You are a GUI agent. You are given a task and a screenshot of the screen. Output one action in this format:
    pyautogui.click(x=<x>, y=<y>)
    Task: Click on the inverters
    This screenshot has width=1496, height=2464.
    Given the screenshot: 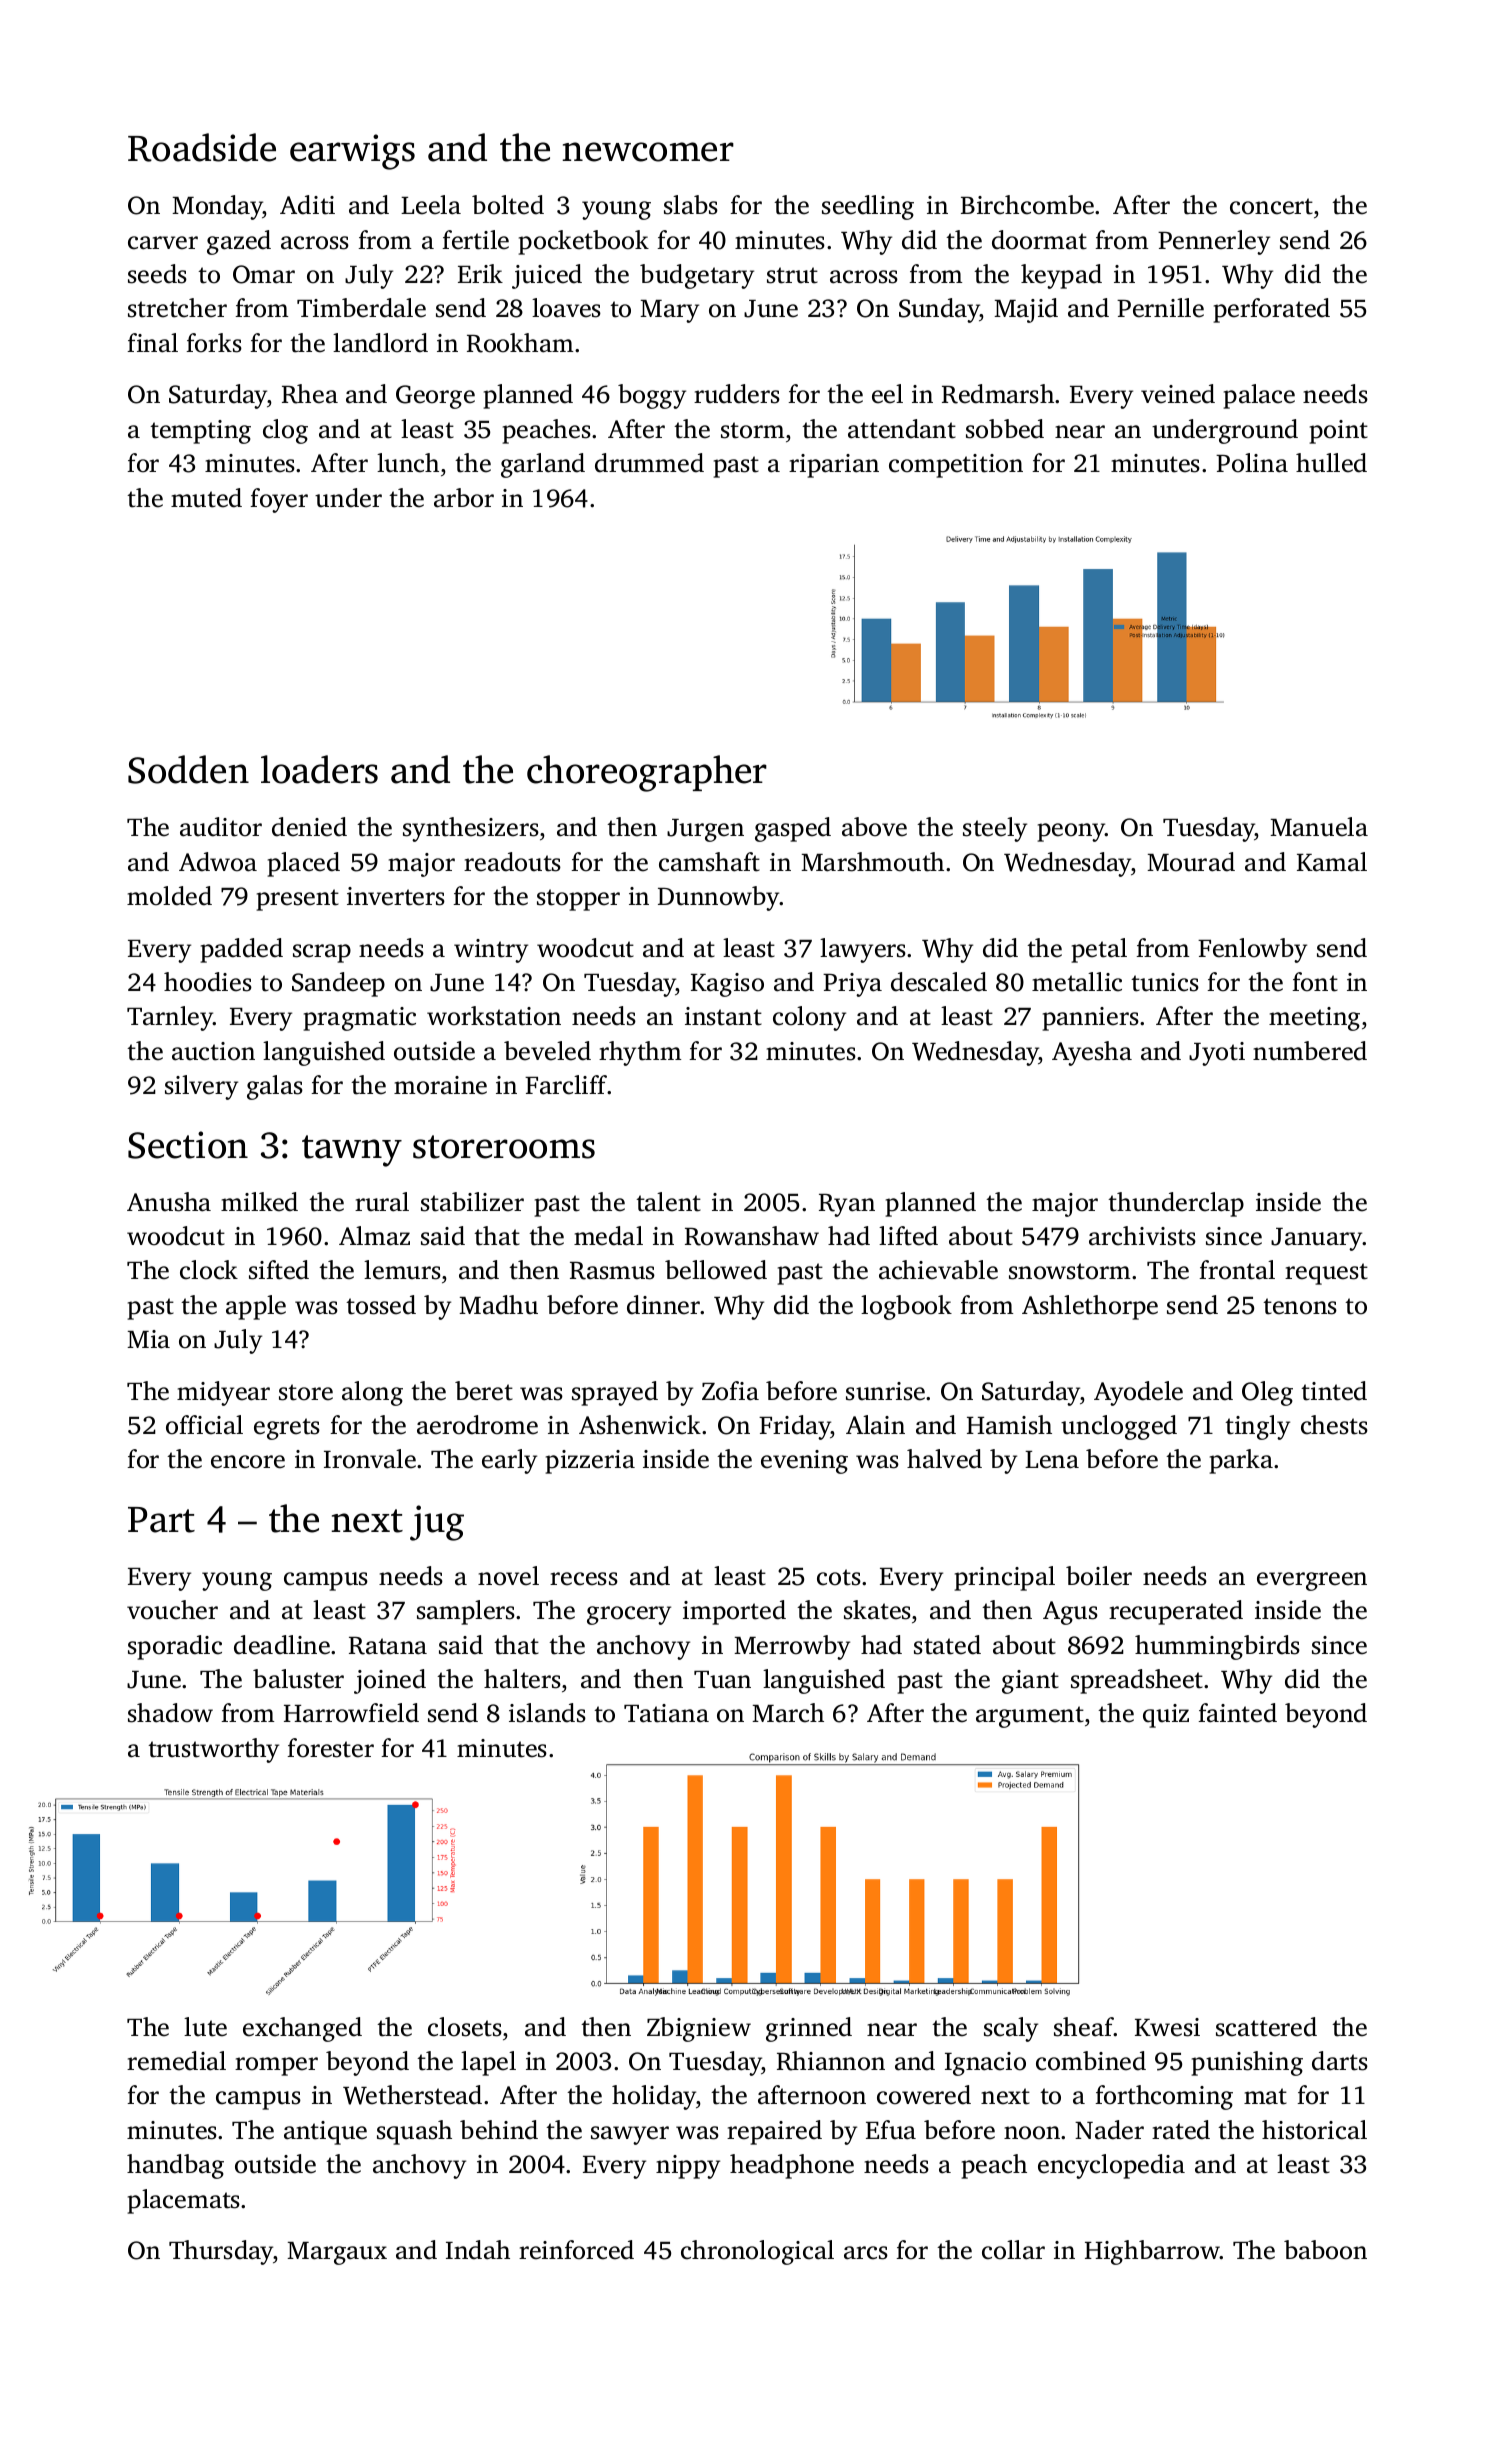 What is the action you would take?
    pyautogui.click(x=396, y=896)
